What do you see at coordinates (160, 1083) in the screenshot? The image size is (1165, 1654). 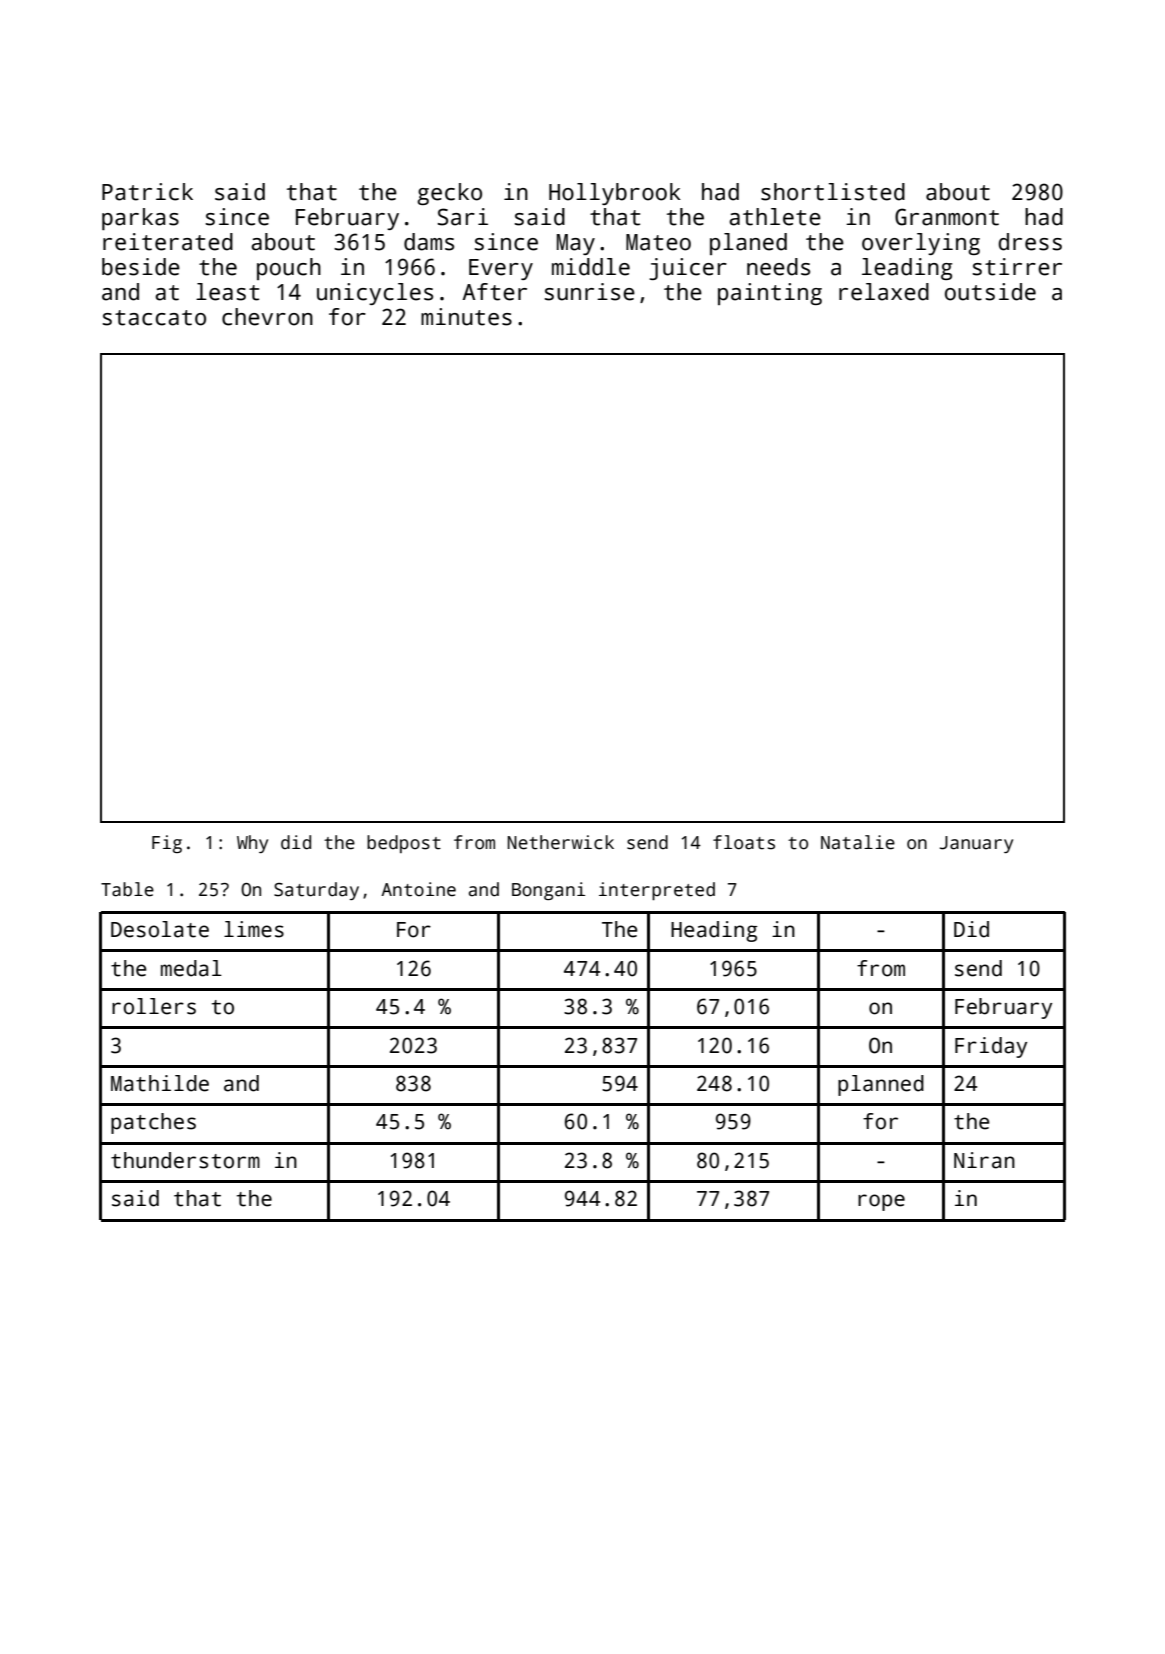 I see `Mathilde` at bounding box center [160, 1083].
